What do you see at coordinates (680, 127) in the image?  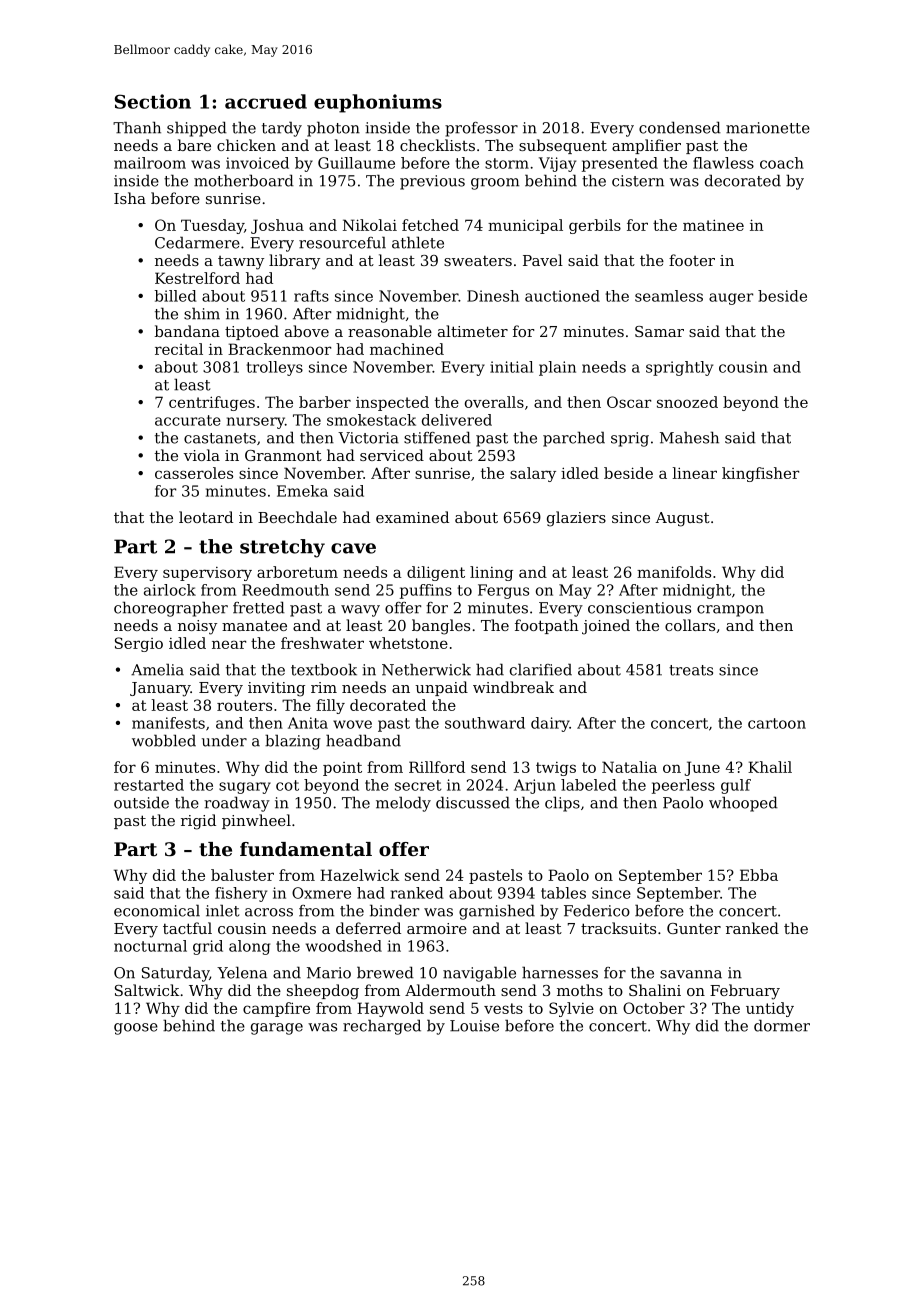 I see `condensed` at bounding box center [680, 127].
